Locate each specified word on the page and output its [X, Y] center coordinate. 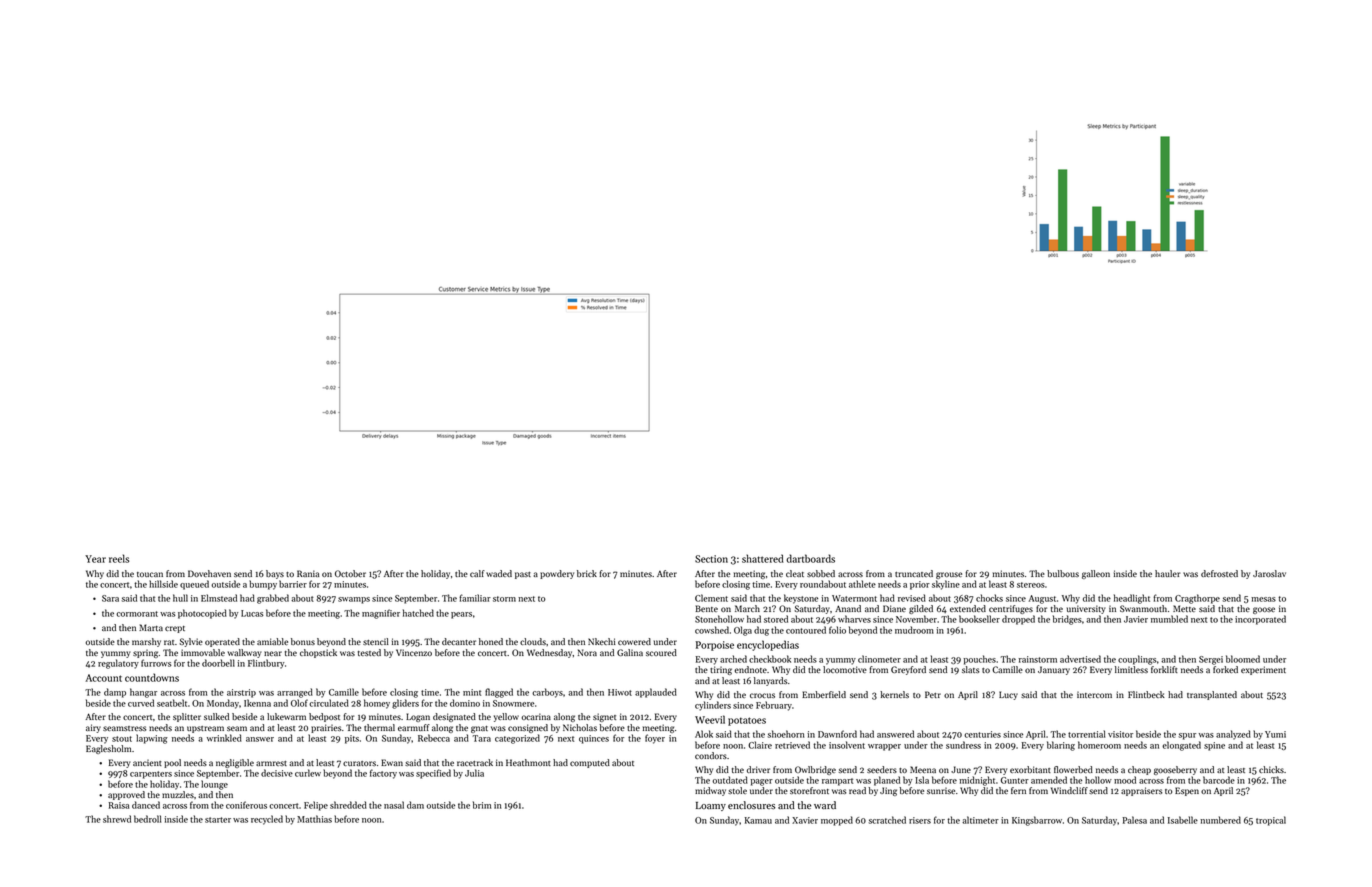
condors [711, 755]
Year [95, 559]
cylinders [713, 706]
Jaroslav [1269, 573]
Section [711, 559]
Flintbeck [1146, 694]
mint [472, 692]
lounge [214, 785]
